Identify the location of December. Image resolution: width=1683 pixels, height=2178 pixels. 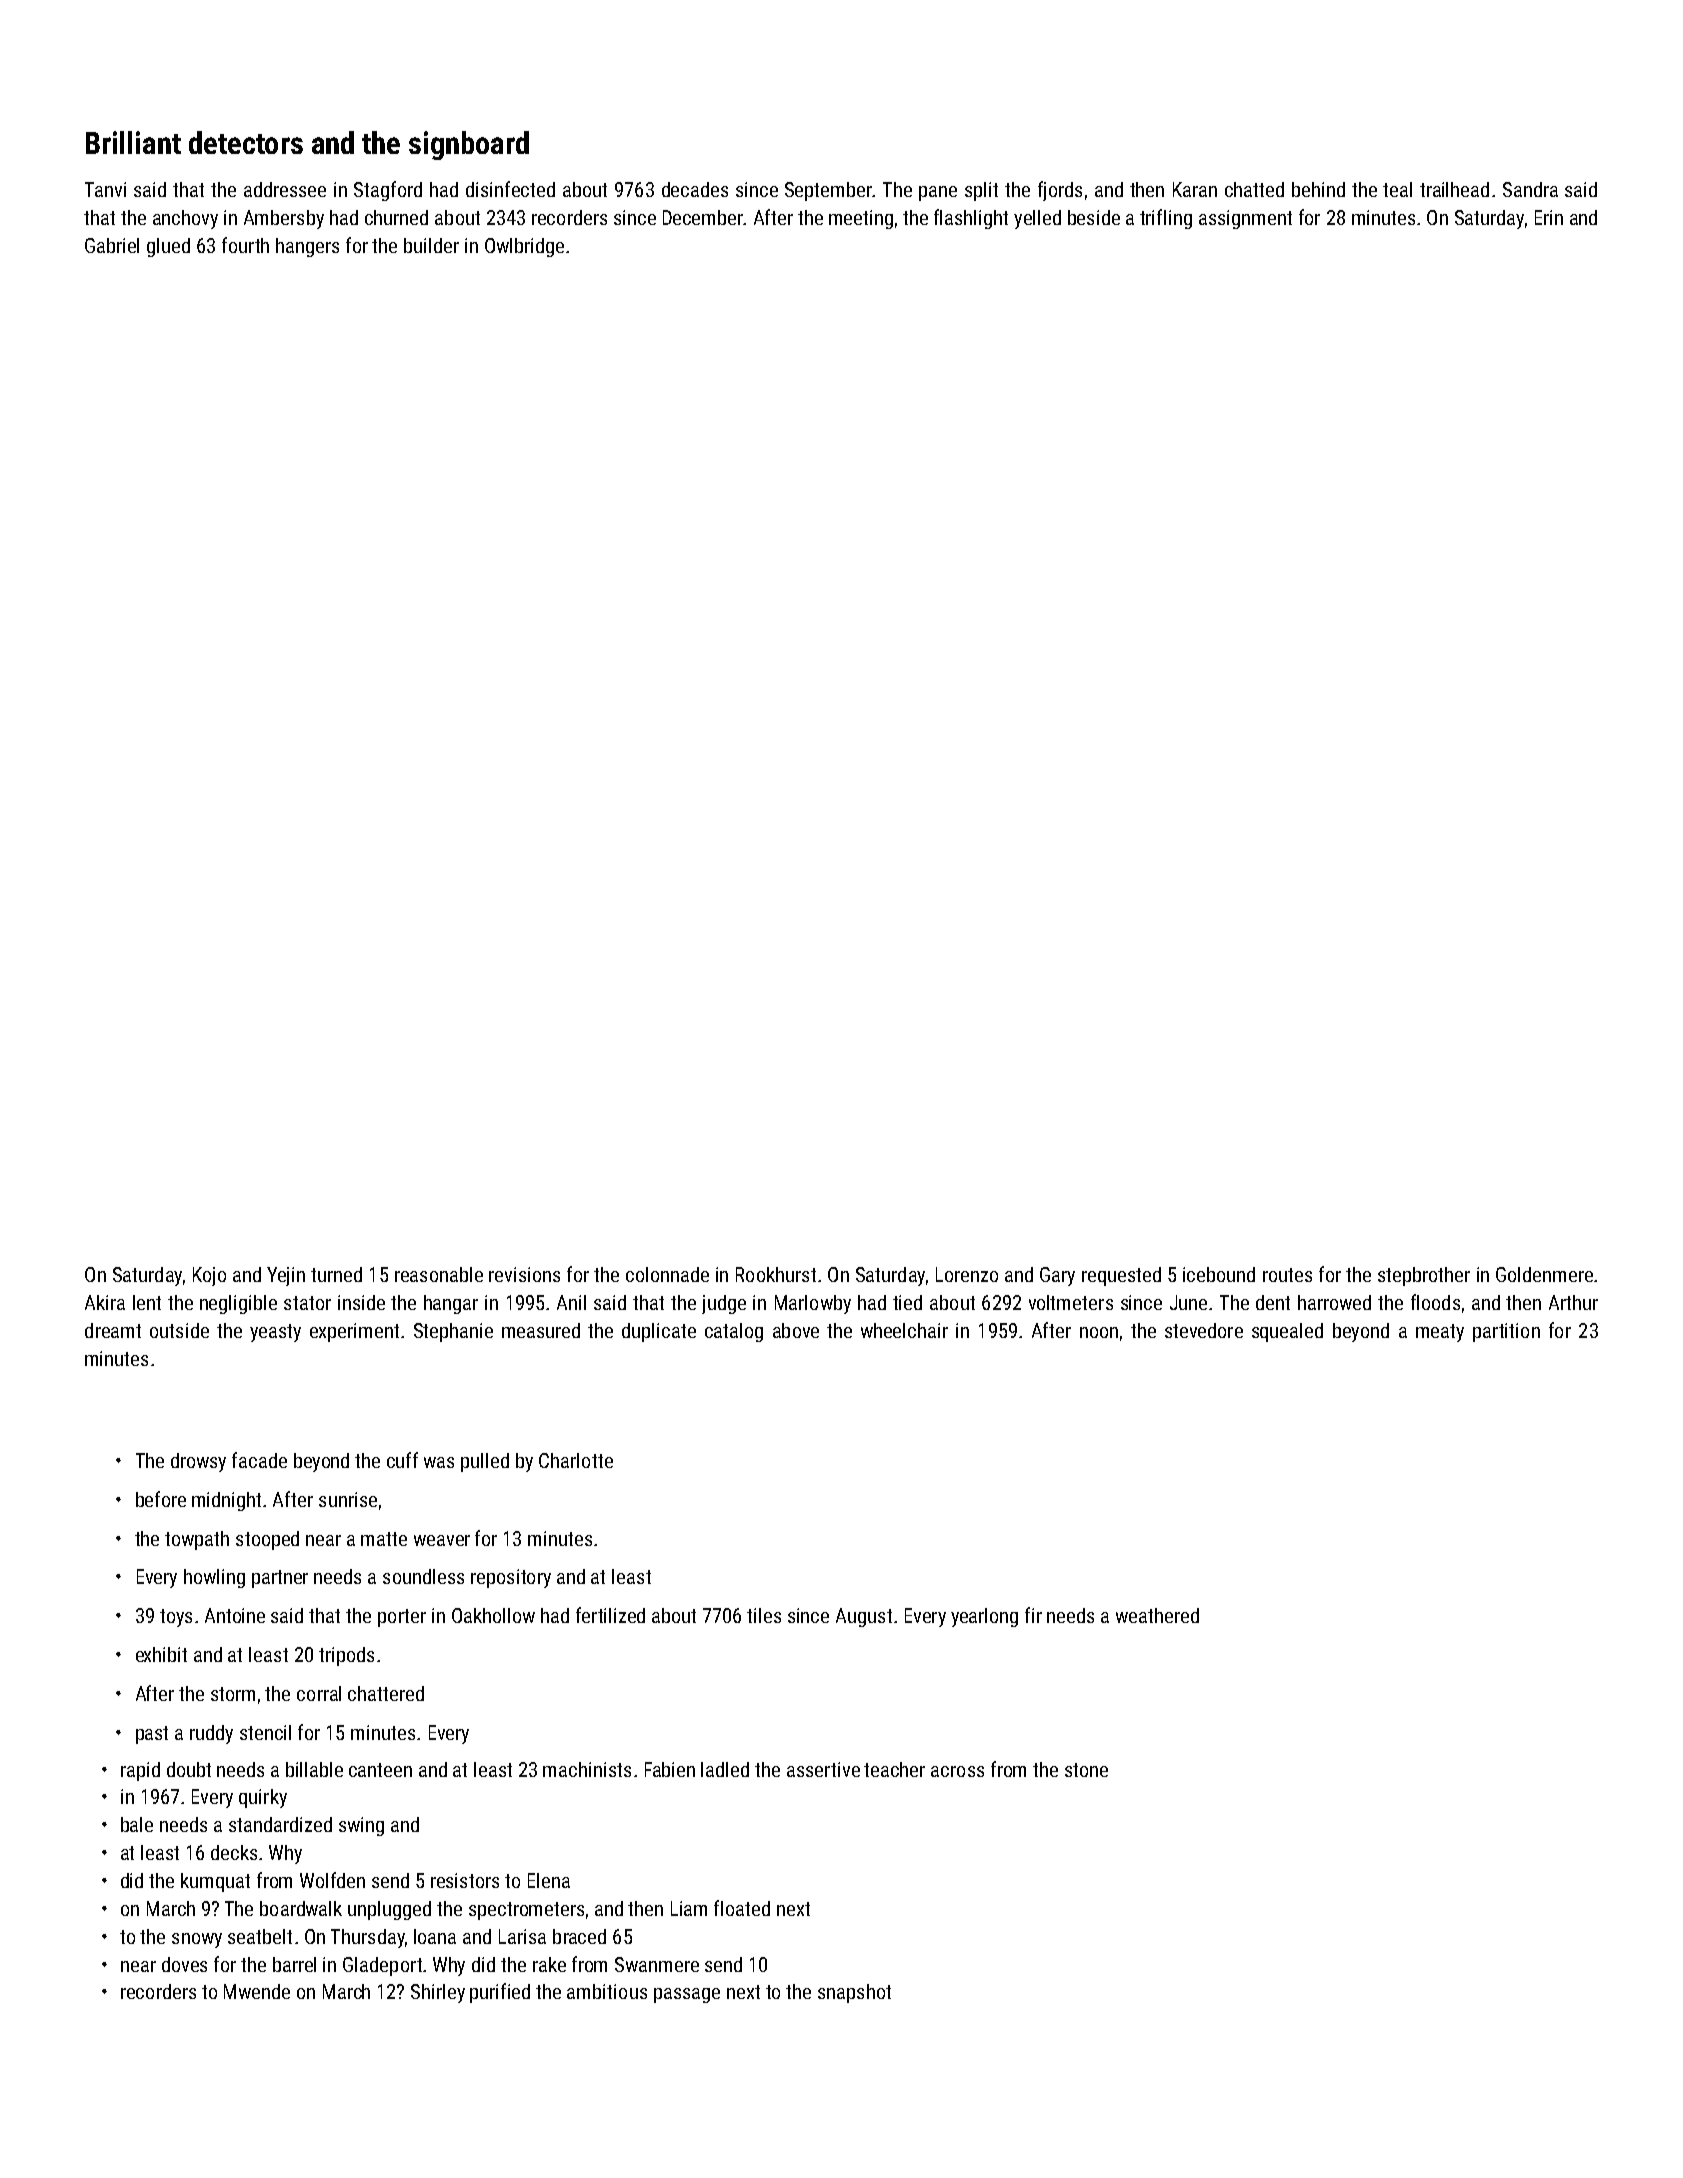
(703, 217).
